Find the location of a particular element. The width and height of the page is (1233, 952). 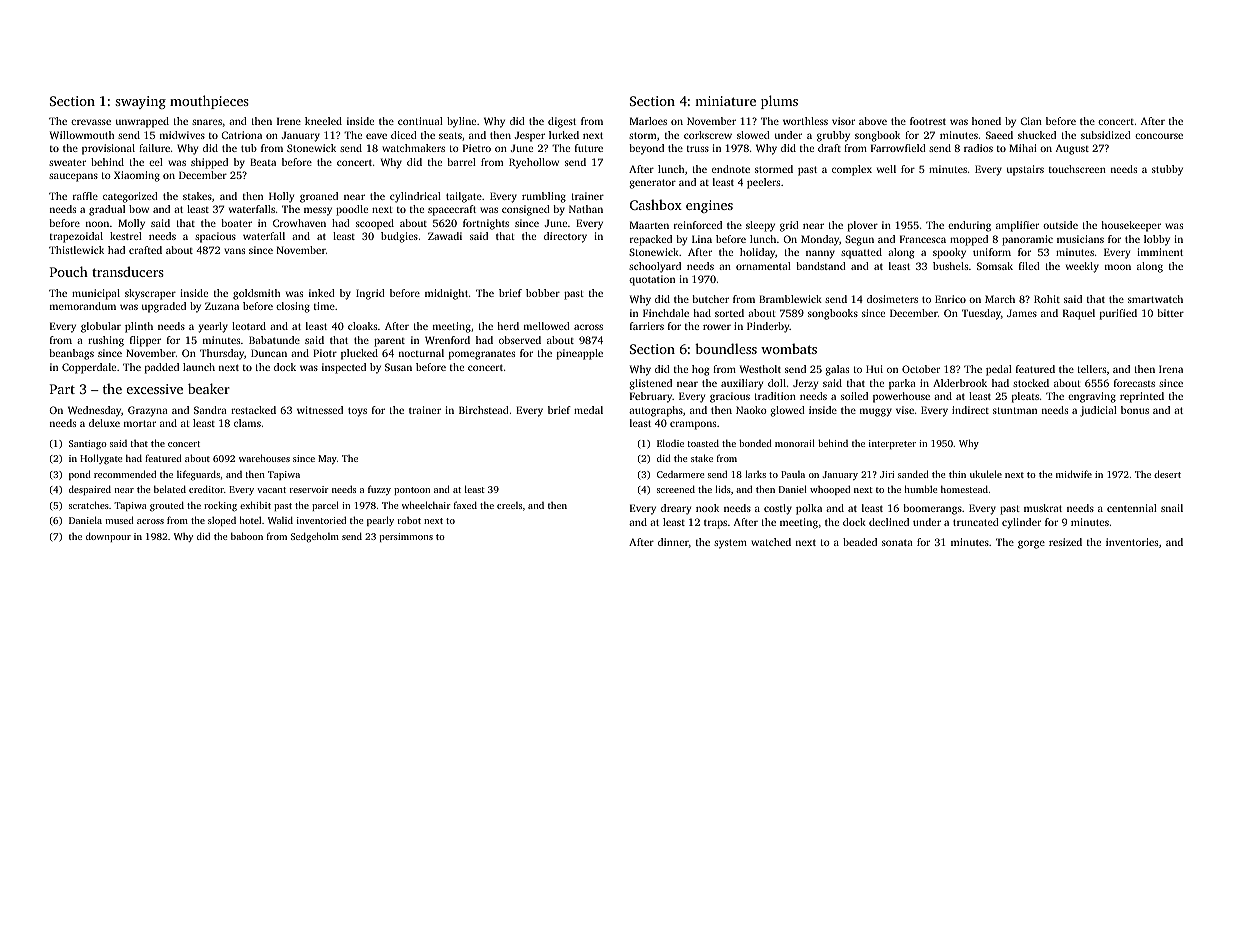

pond is located at coordinates (80, 475).
